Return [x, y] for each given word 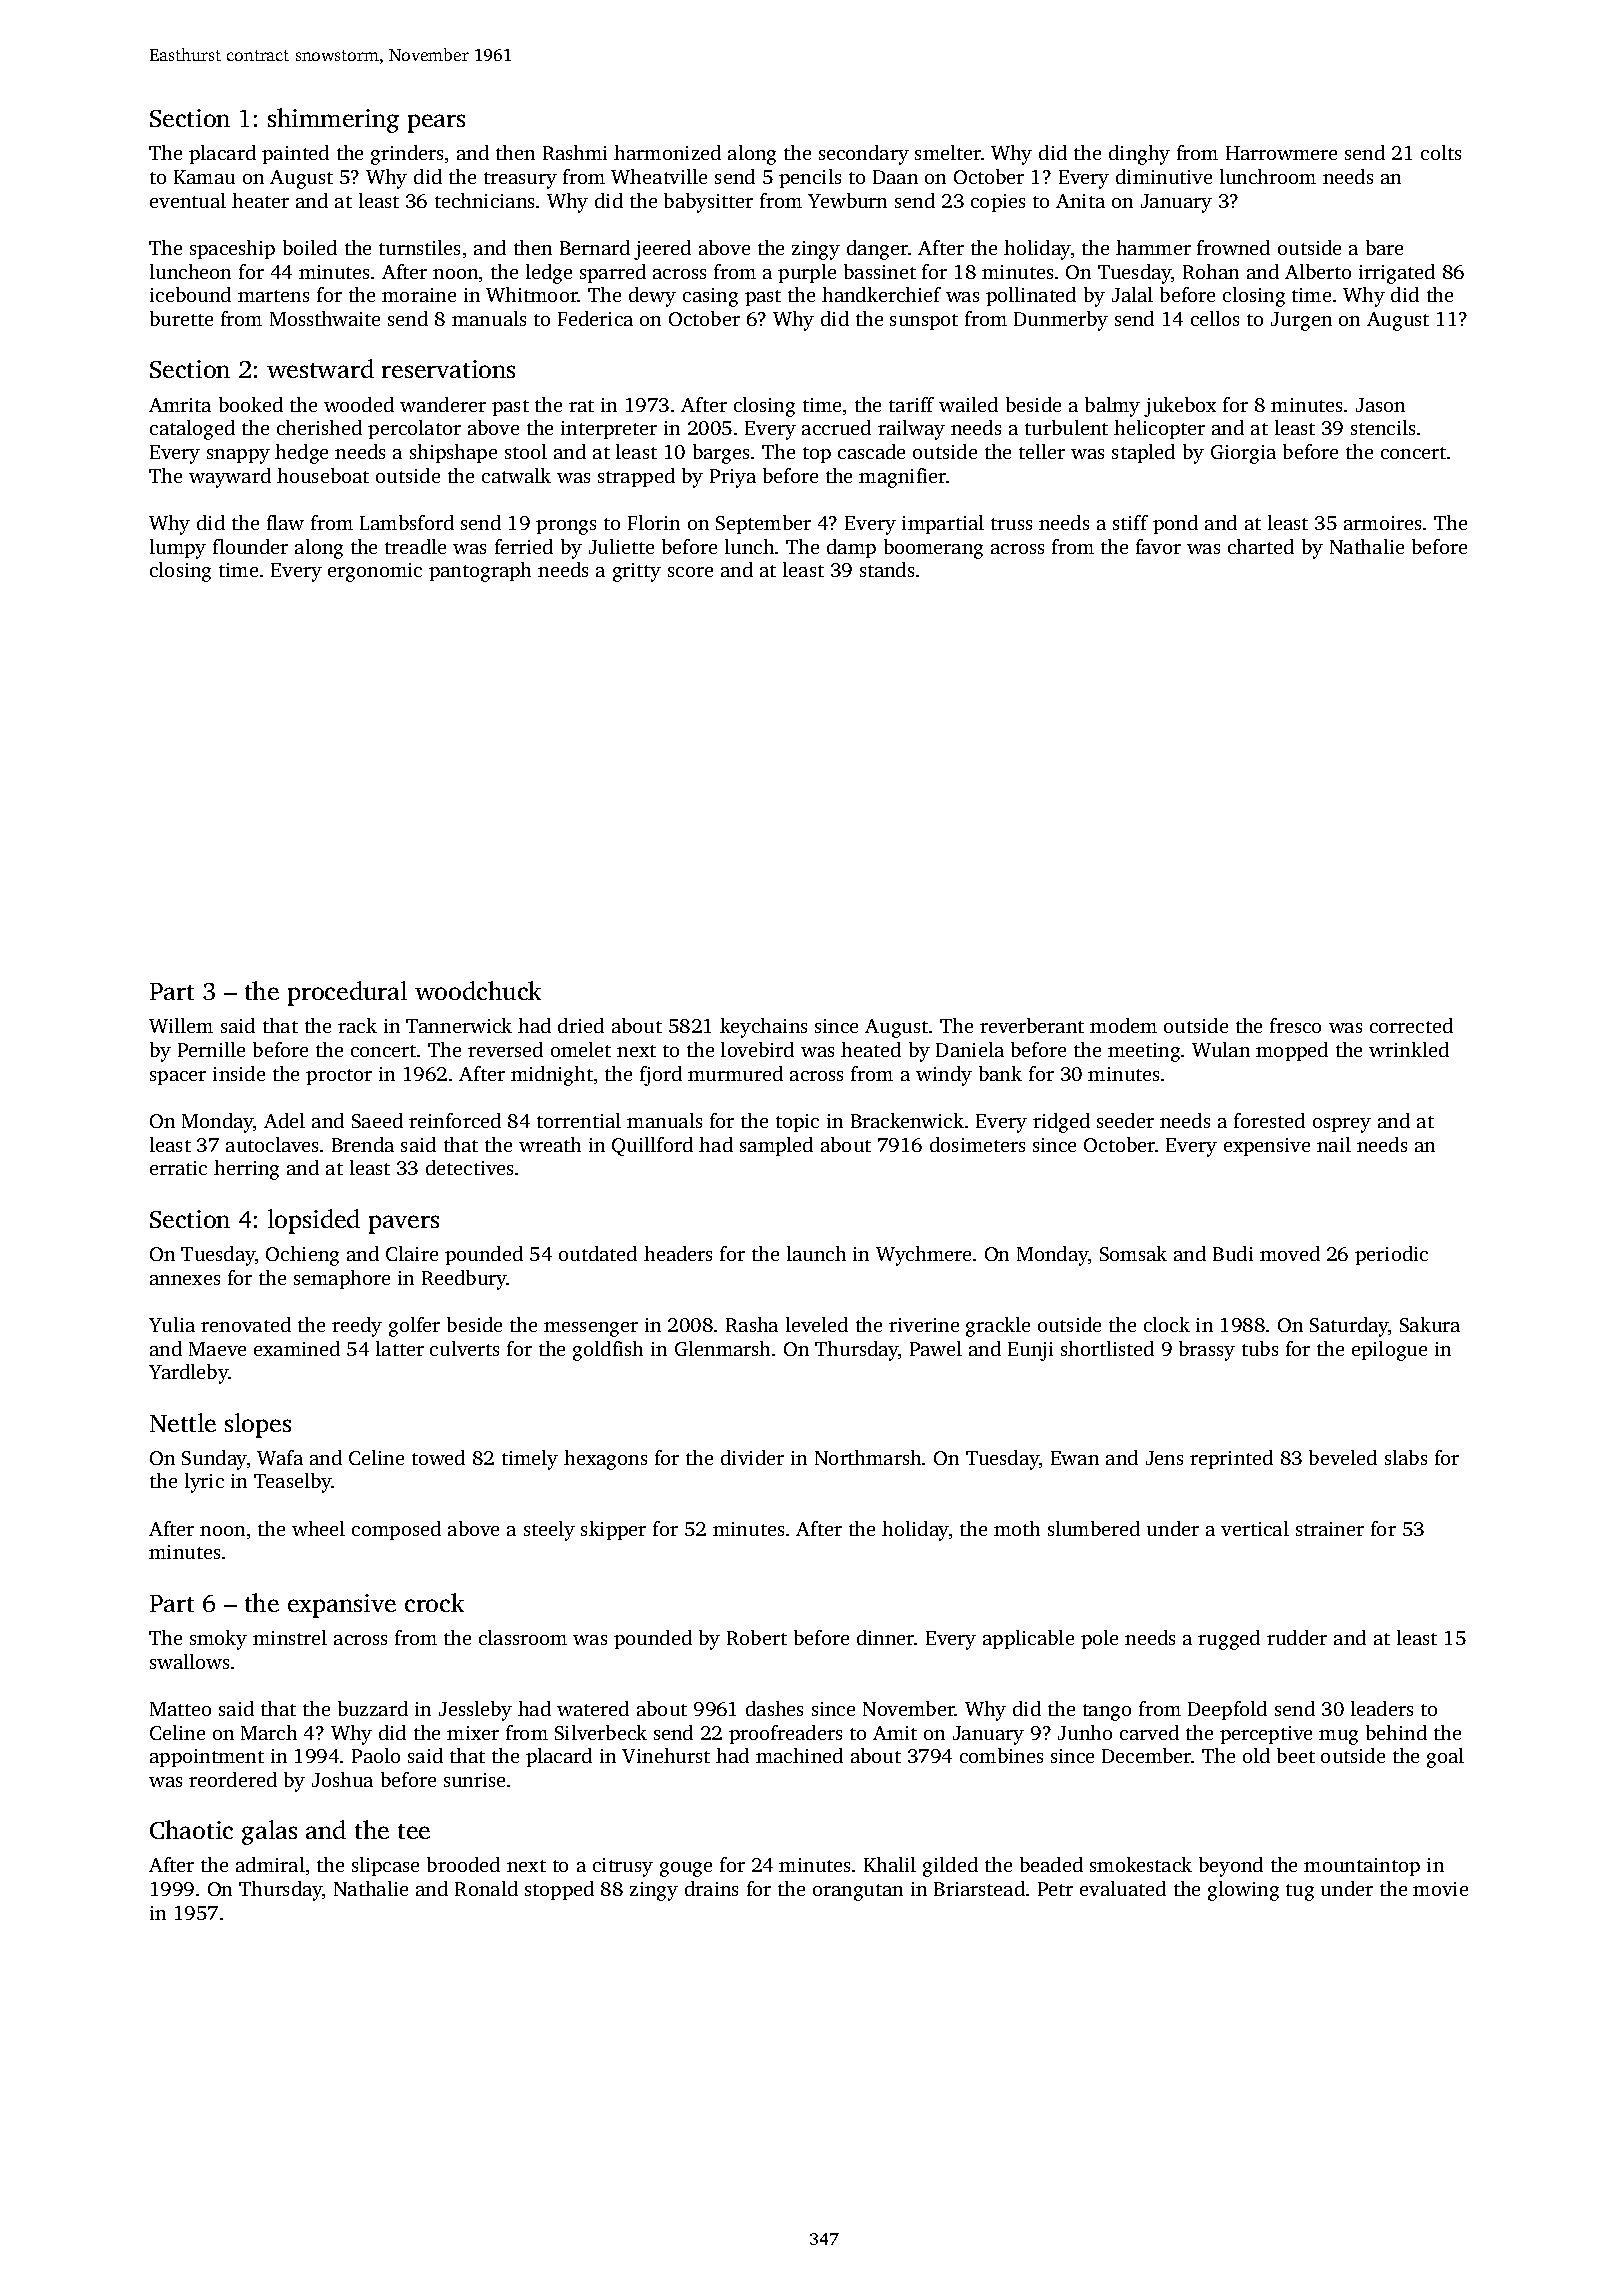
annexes [185, 1280]
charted [1261, 546]
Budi [1233, 1253]
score [690, 572]
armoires [1382, 523]
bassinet [880, 271]
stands [887, 569]
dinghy [1139, 155]
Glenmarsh [722, 1348]
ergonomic [375, 572]
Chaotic [191, 1829]
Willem [181, 1025]
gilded [950, 1867]
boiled [310, 247]
